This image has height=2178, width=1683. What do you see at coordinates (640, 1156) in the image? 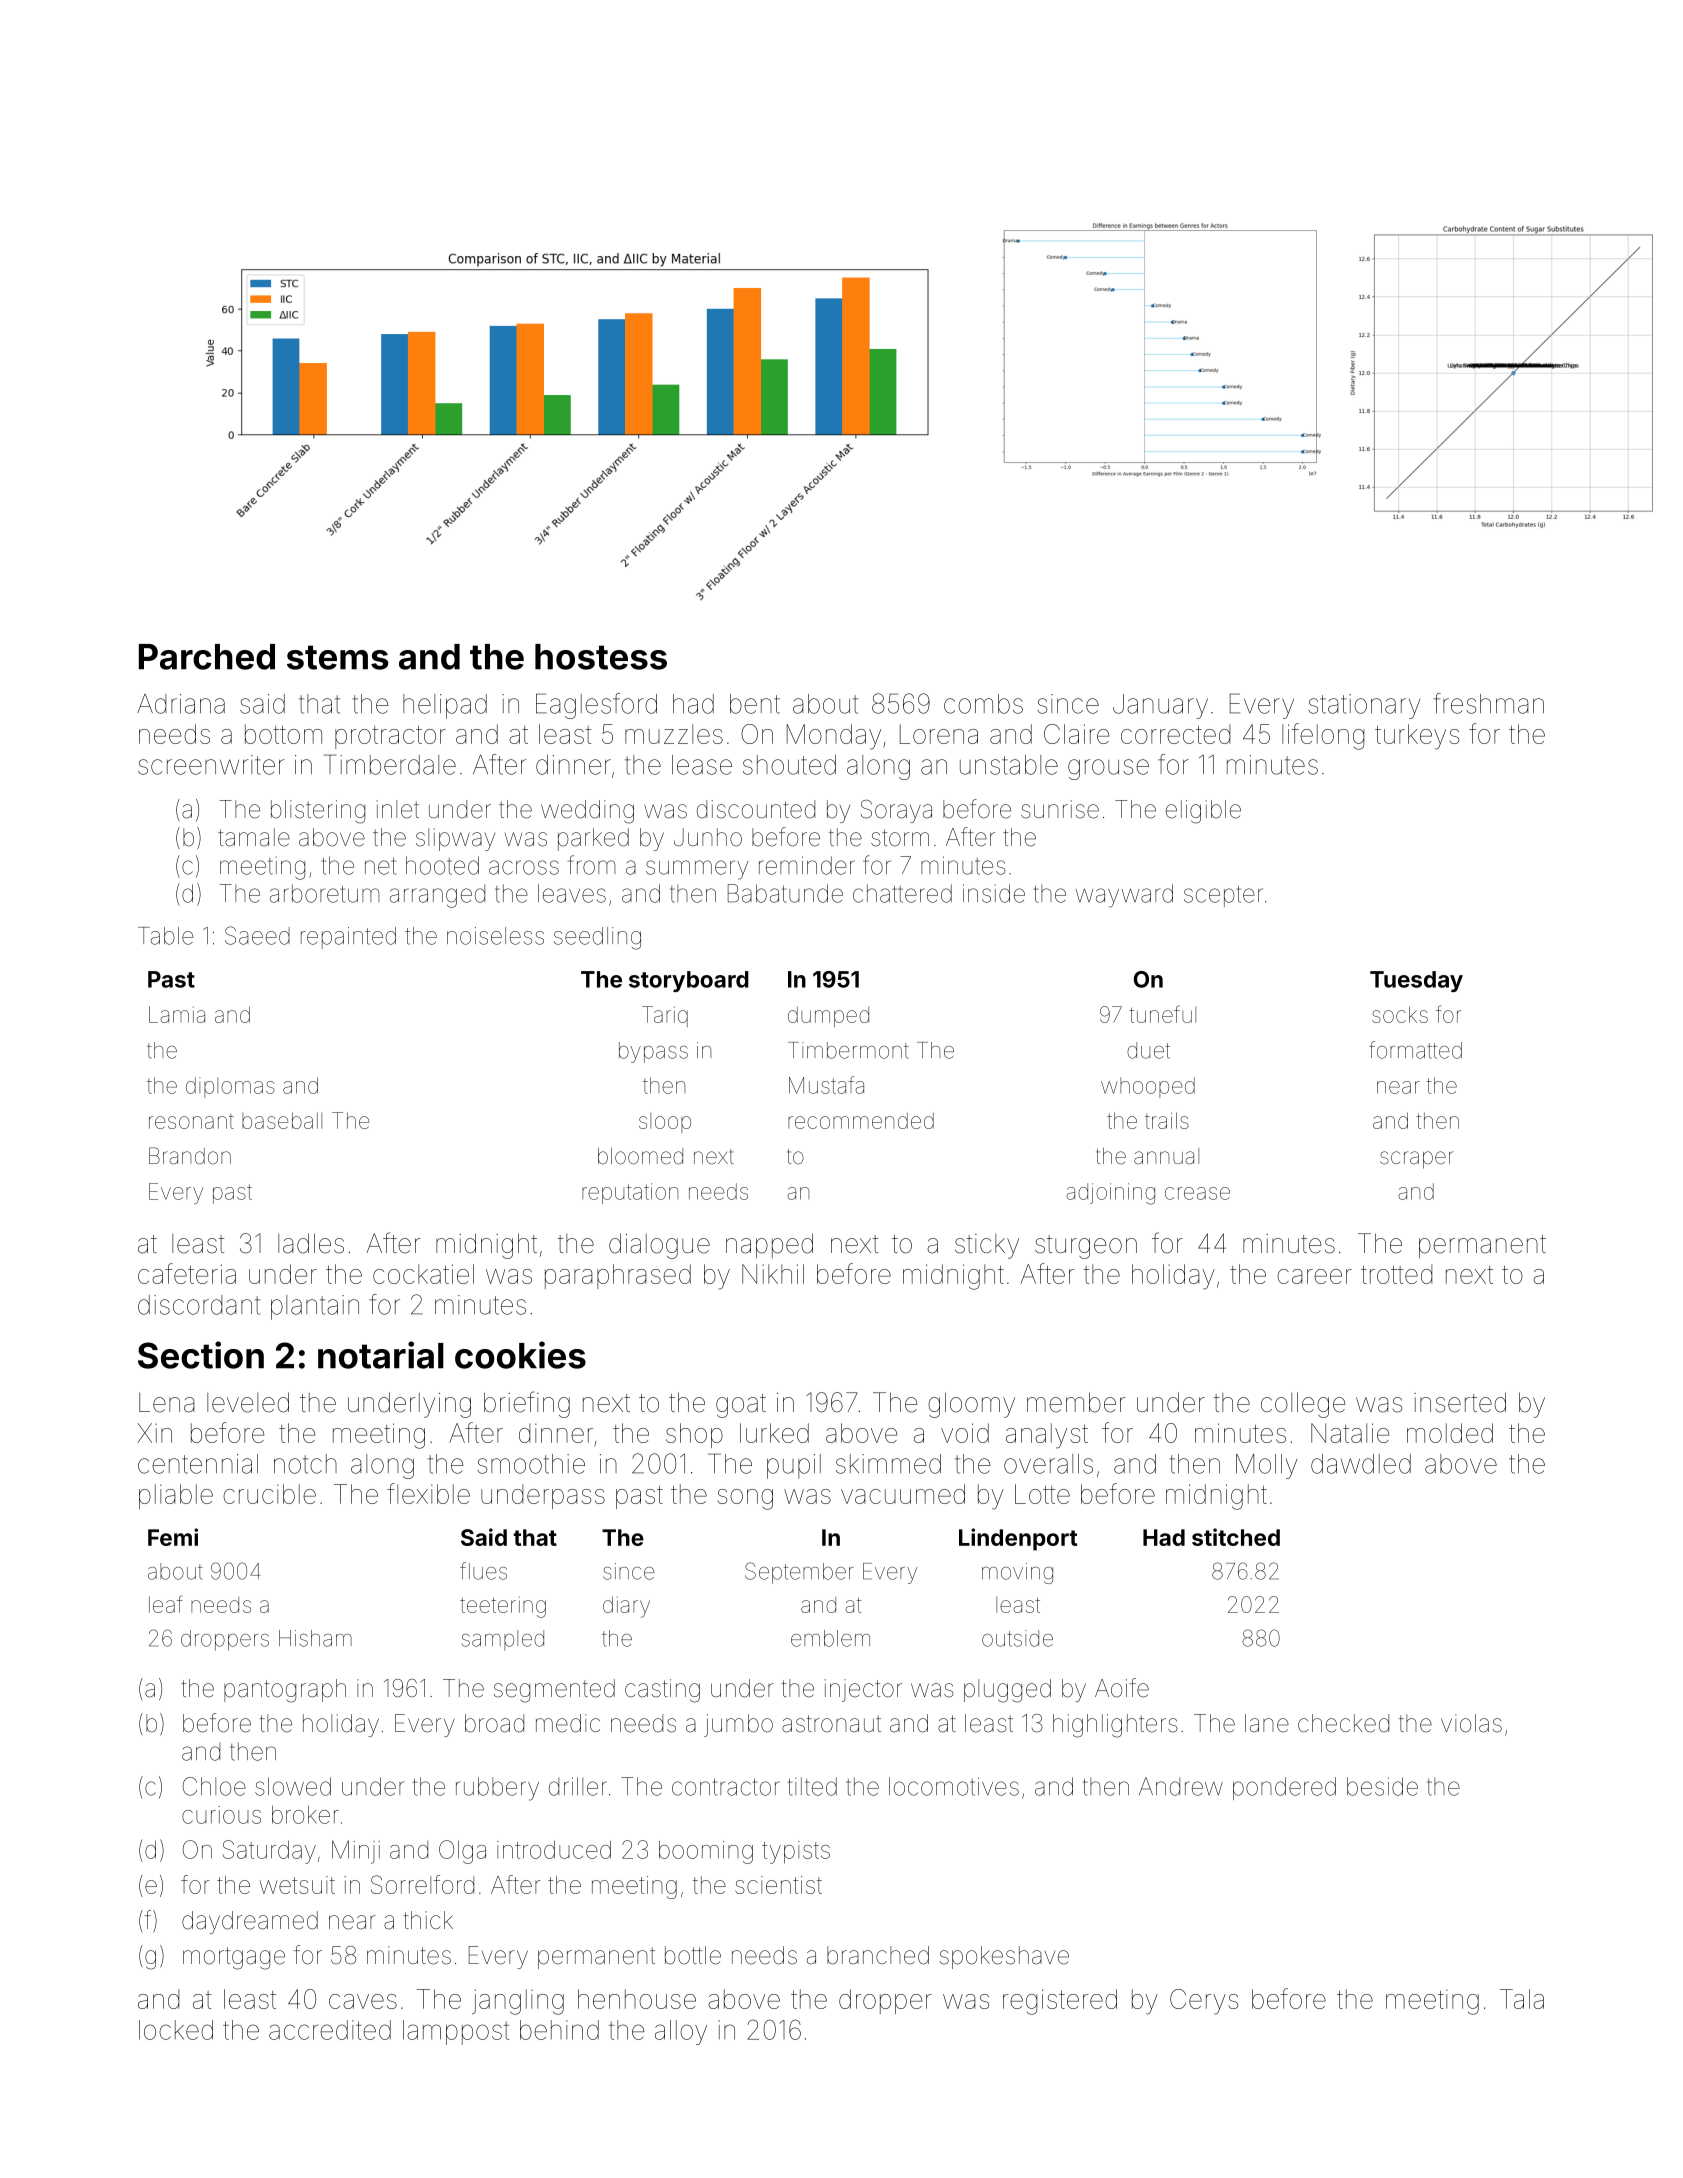
I see `bloomed` at bounding box center [640, 1156].
